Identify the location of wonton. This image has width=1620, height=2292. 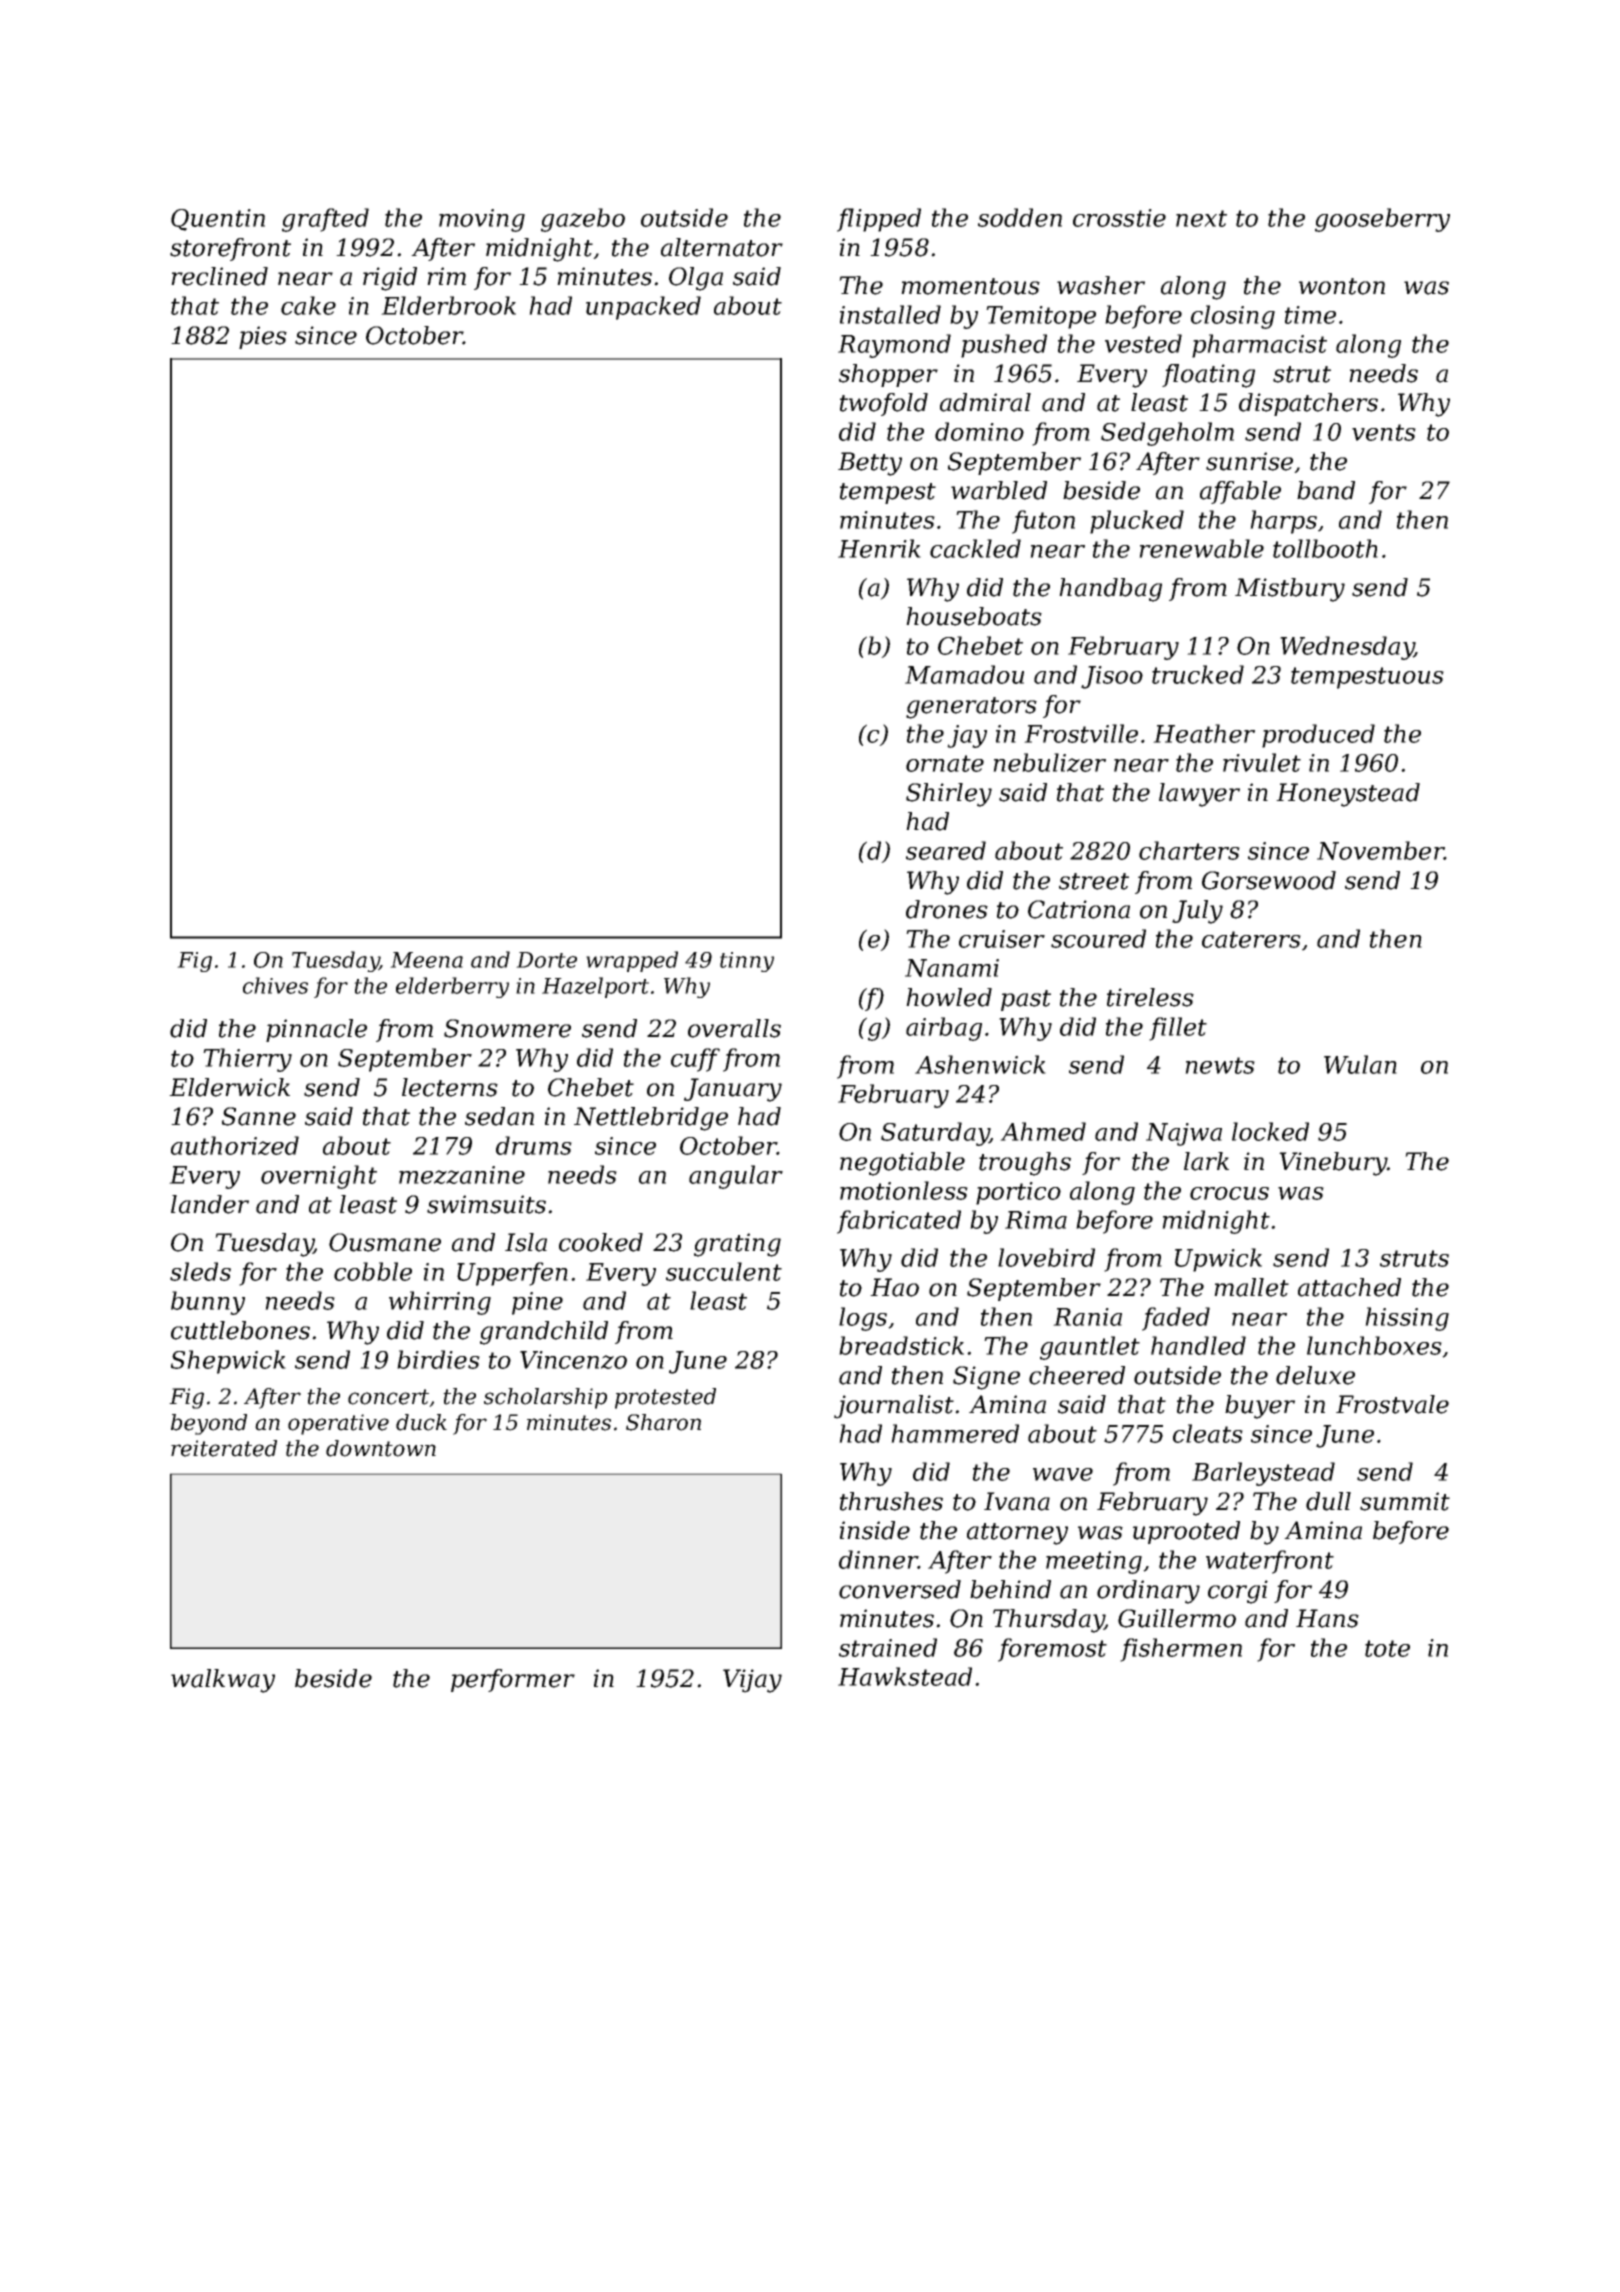
(1342, 286).
